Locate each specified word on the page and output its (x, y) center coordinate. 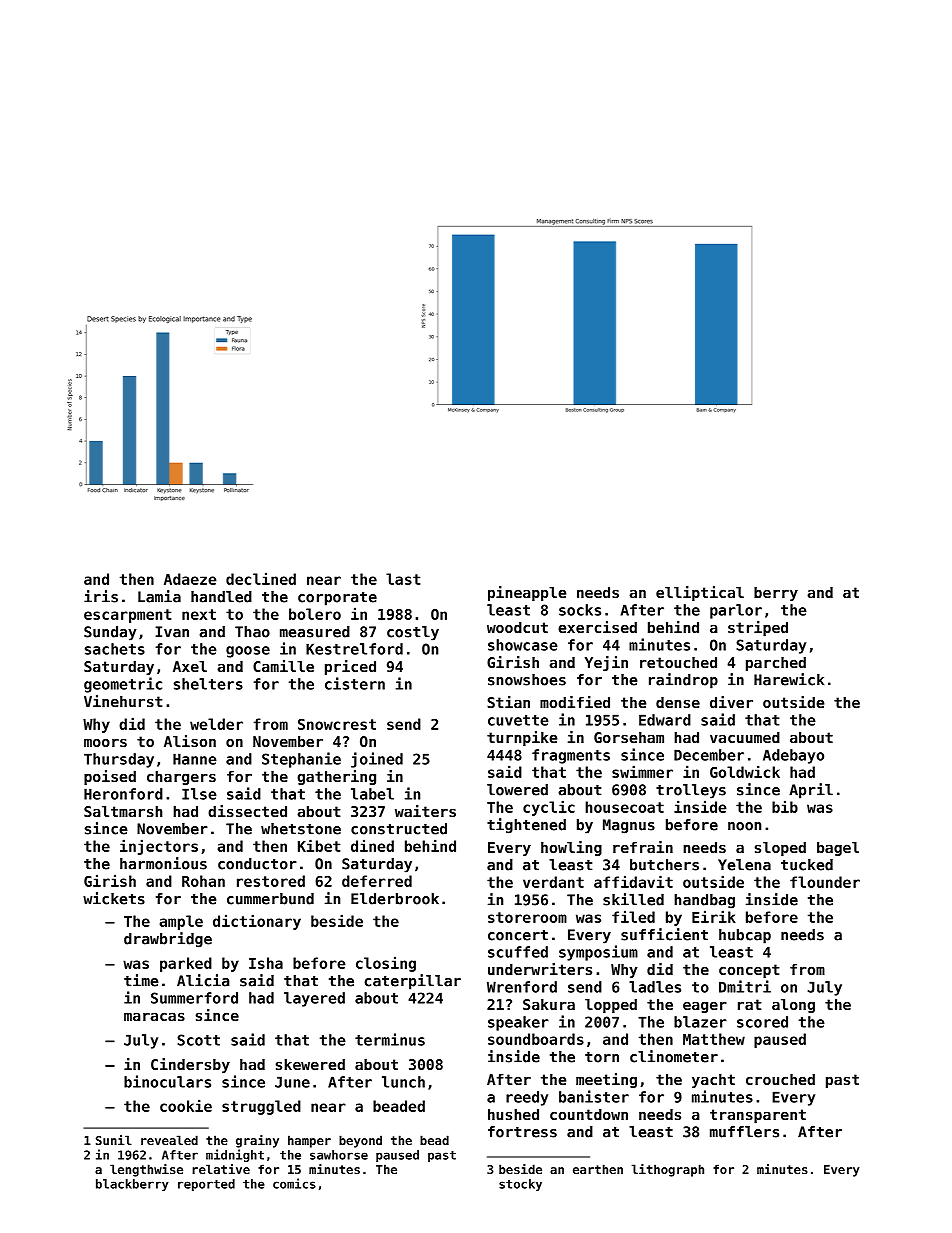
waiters (425, 811)
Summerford (194, 998)
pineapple (527, 593)
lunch (403, 1082)
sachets (115, 649)
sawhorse (339, 1155)
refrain (643, 847)
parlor (736, 611)
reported (206, 1185)
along (793, 1006)
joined (377, 760)
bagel (838, 849)
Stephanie (301, 760)
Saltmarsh (123, 811)
